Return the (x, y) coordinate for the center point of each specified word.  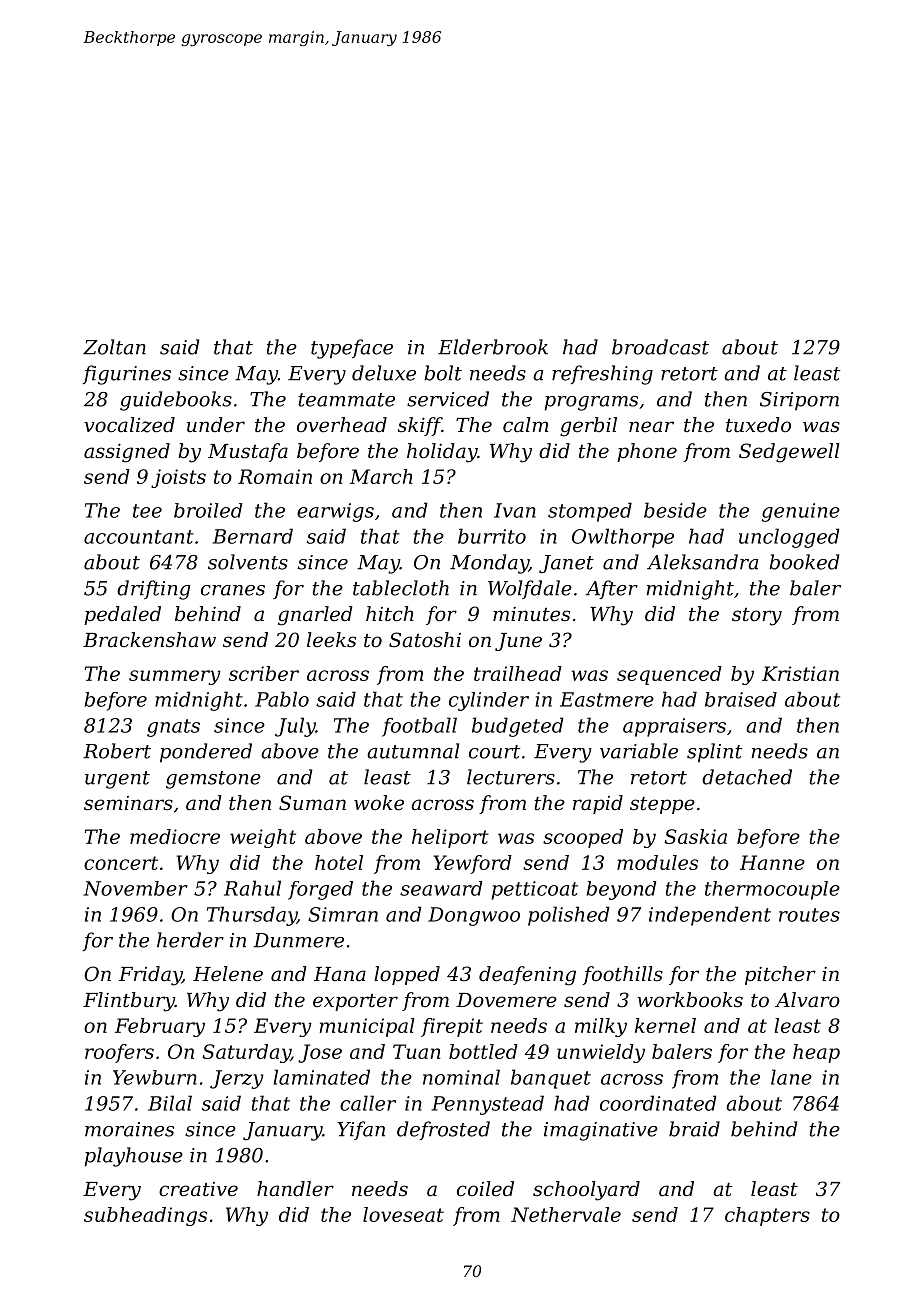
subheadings (145, 1216)
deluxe (384, 373)
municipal (367, 1027)
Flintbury (129, 1002)
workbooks (690, 1000)
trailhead (518, 673)
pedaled (122, 615)
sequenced (669, 675)
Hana (340, 974)
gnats (173, 728)
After (611, 589)
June (518, 642)
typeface (352, 349)
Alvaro (807, 1000)
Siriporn (799, 401)
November (135, 888)
